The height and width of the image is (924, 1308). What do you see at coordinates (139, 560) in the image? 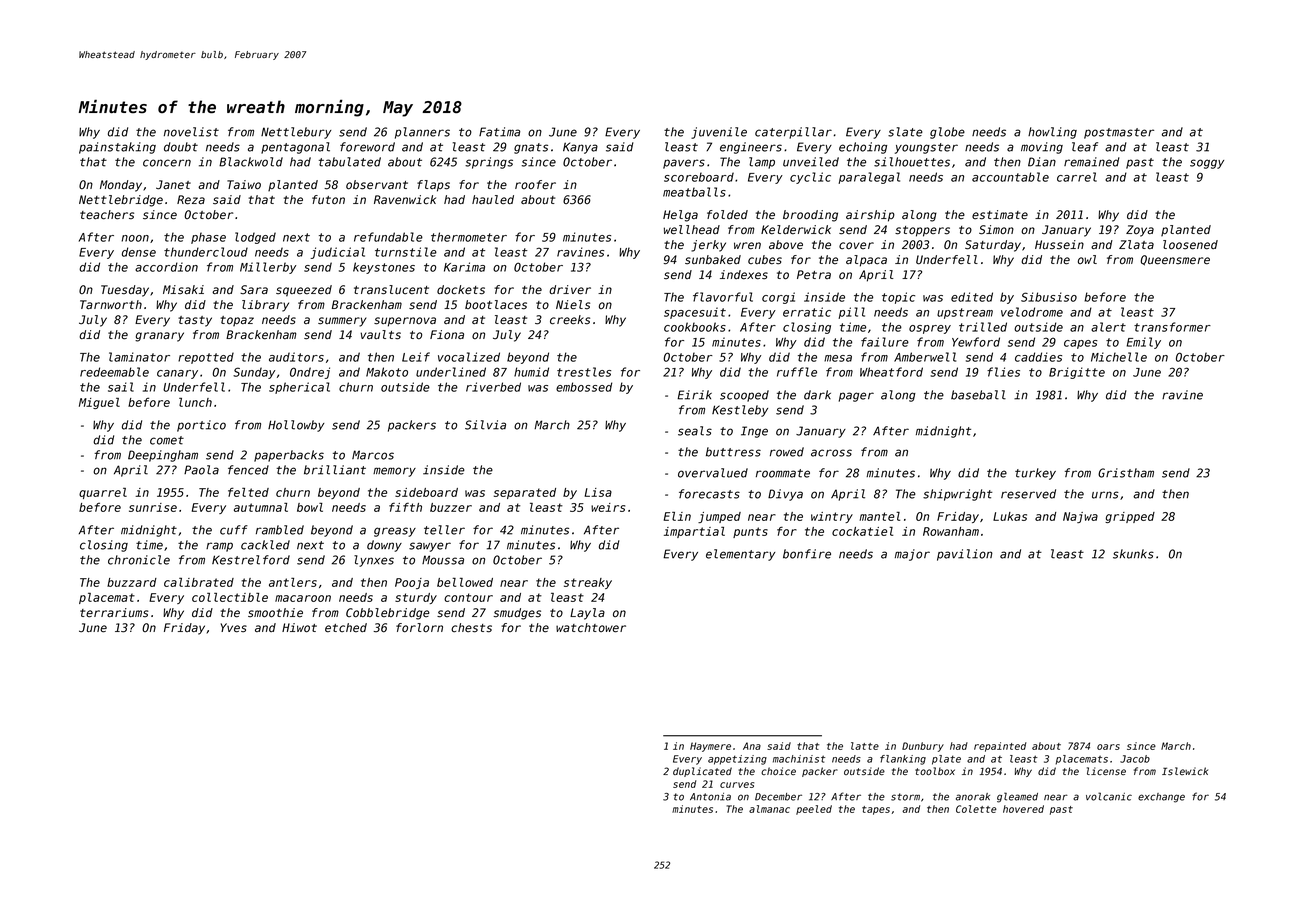
I see `chronicle` at bounding box center [139, 560].
